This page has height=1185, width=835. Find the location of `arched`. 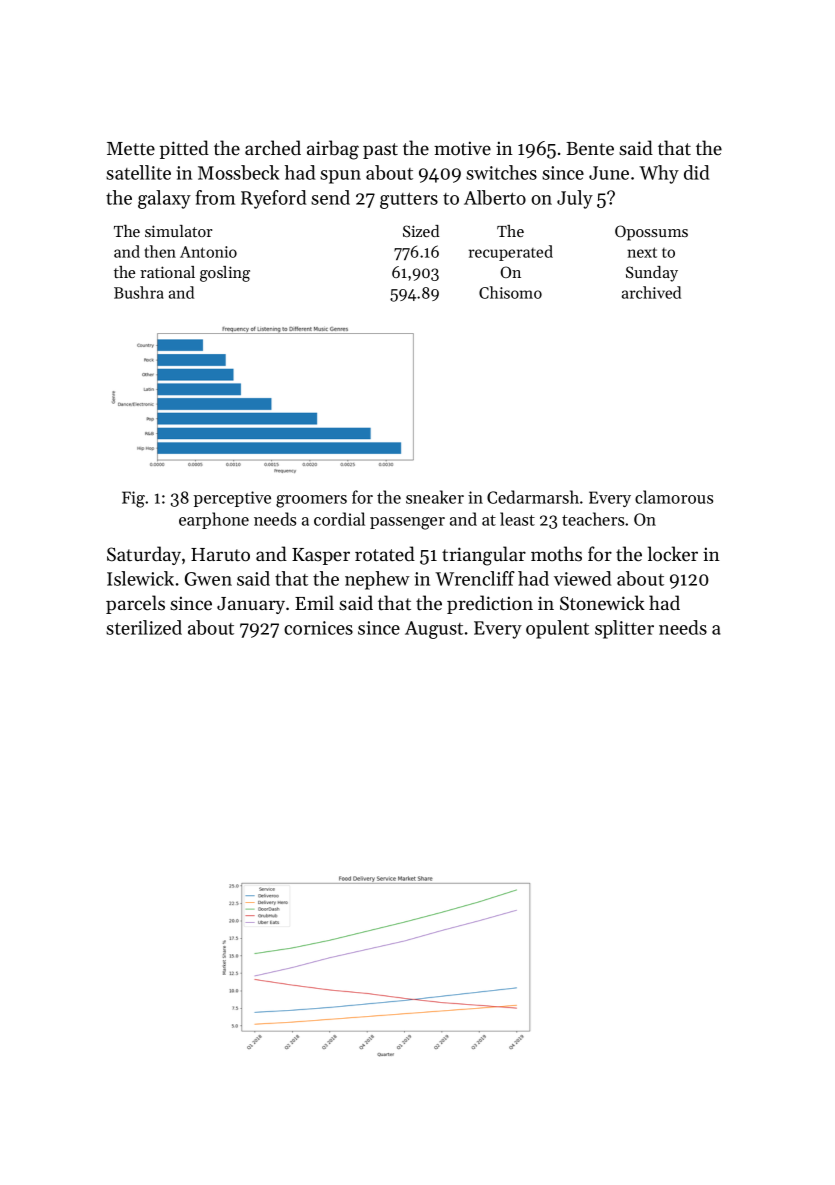

arched is located at coordinates (273, 147).
